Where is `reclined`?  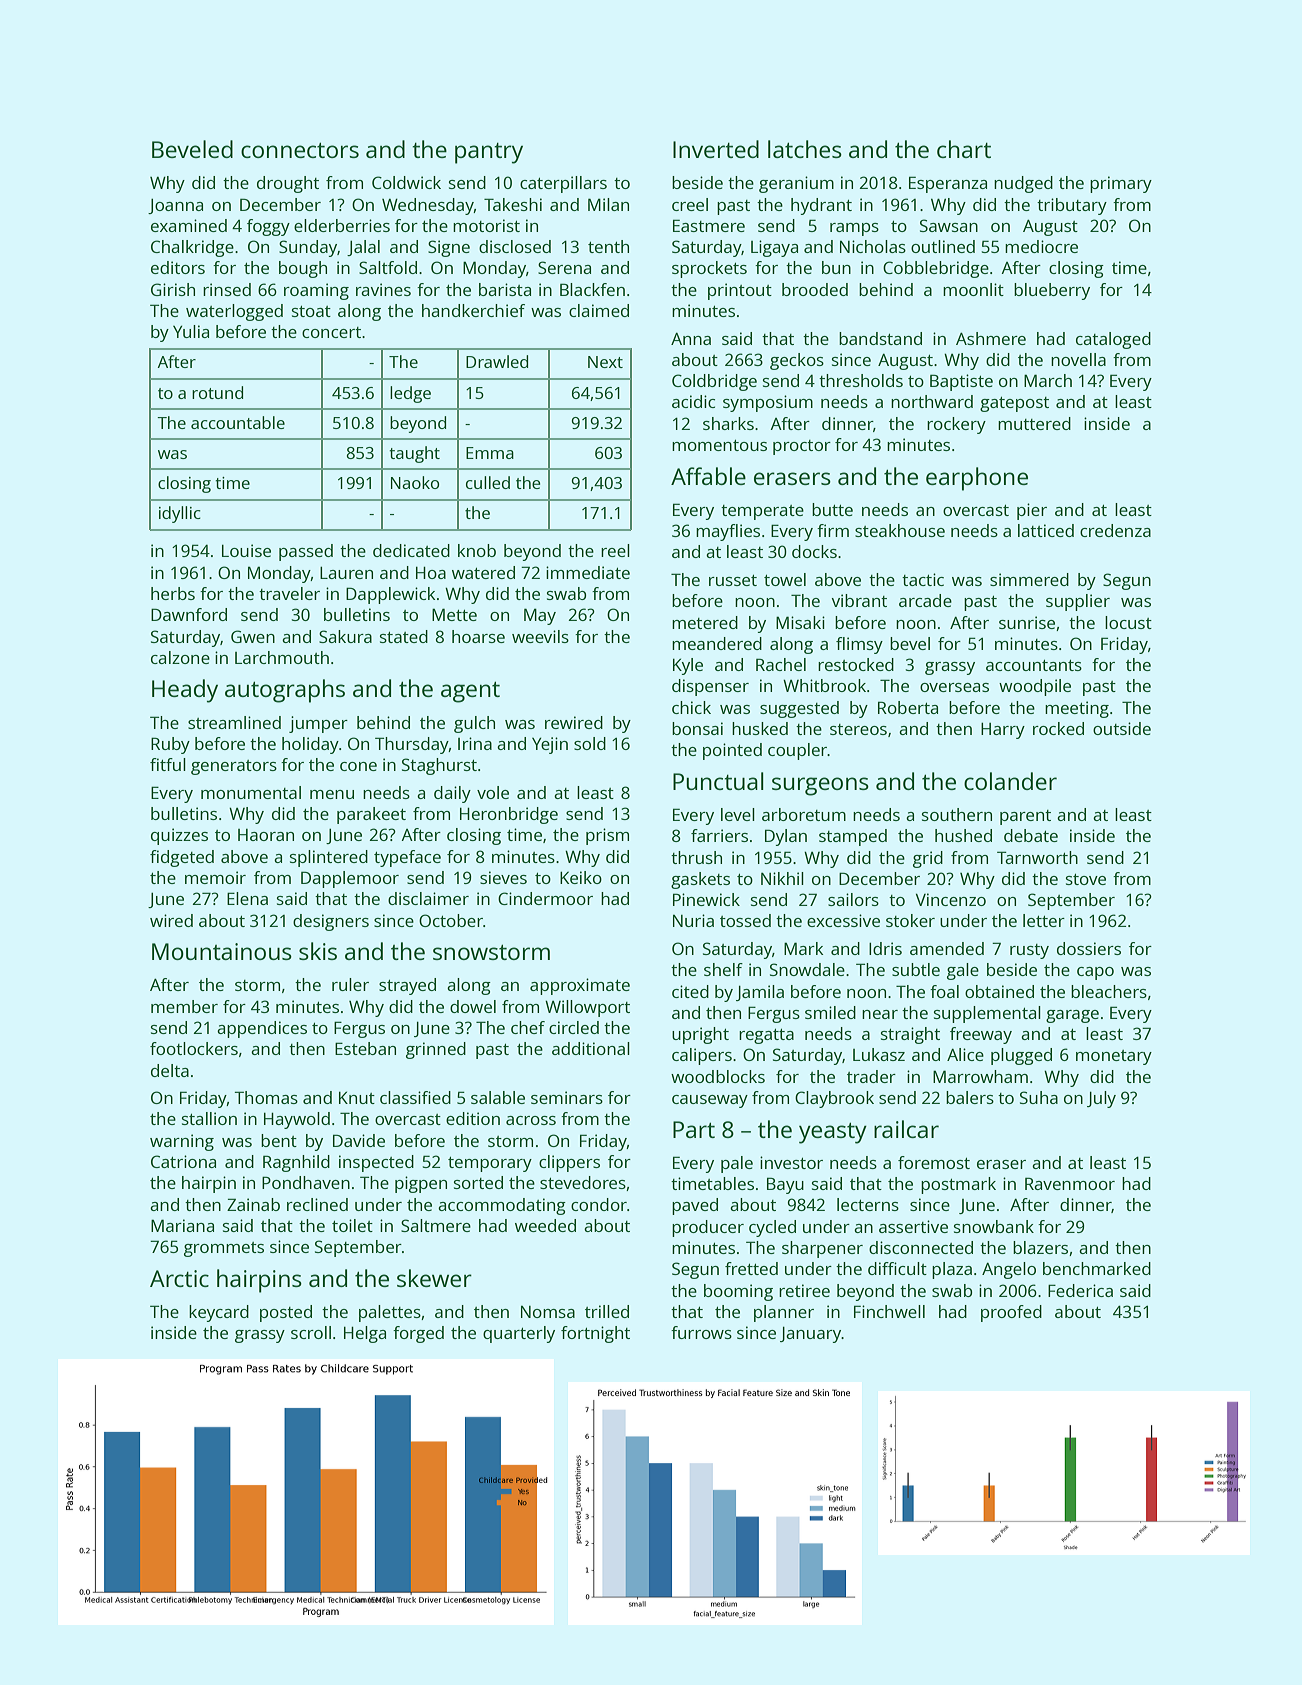 reclined is located at coordinates (317, 1204).
